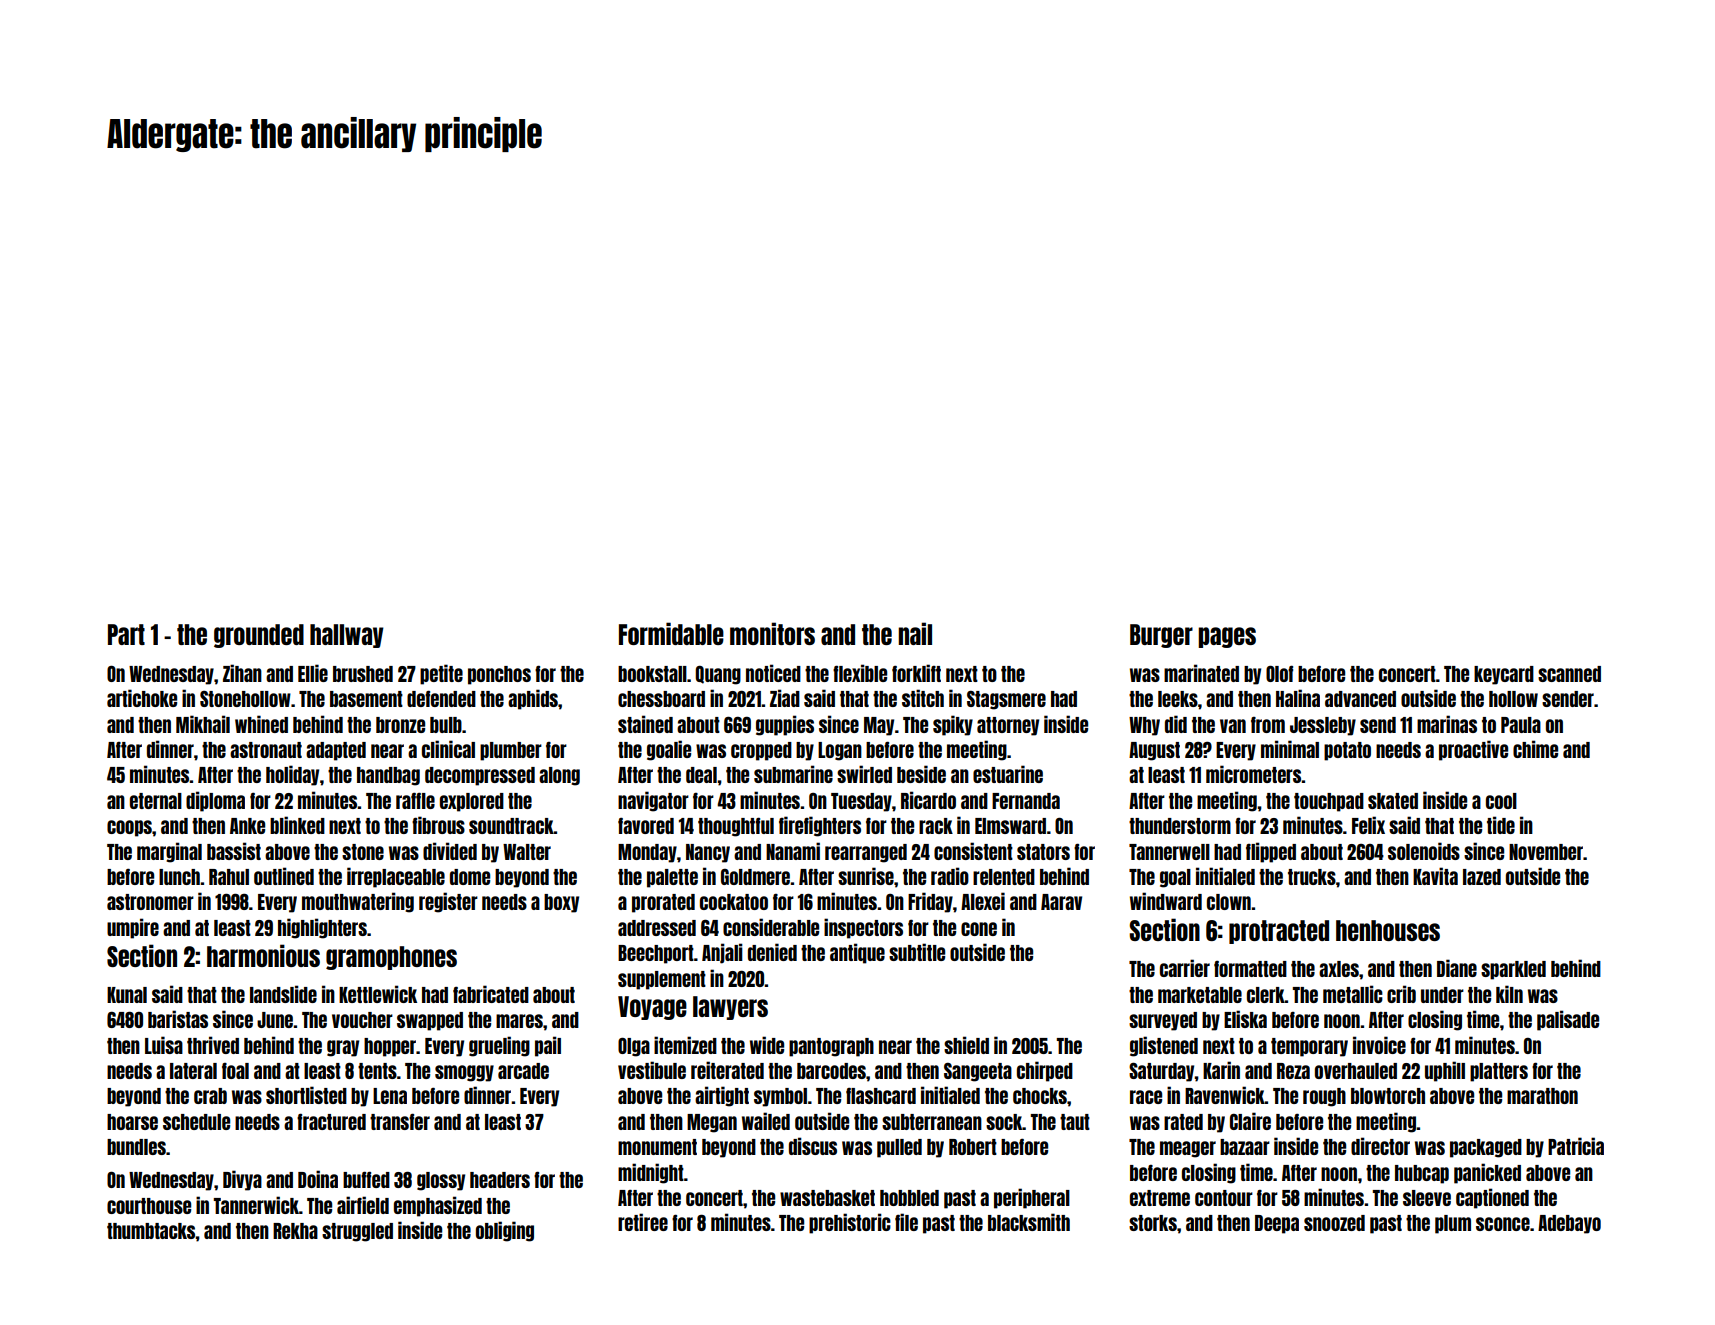  Describe the element at coordinates (390, 1047) in the screenshot. I see `hopper` at that location.
